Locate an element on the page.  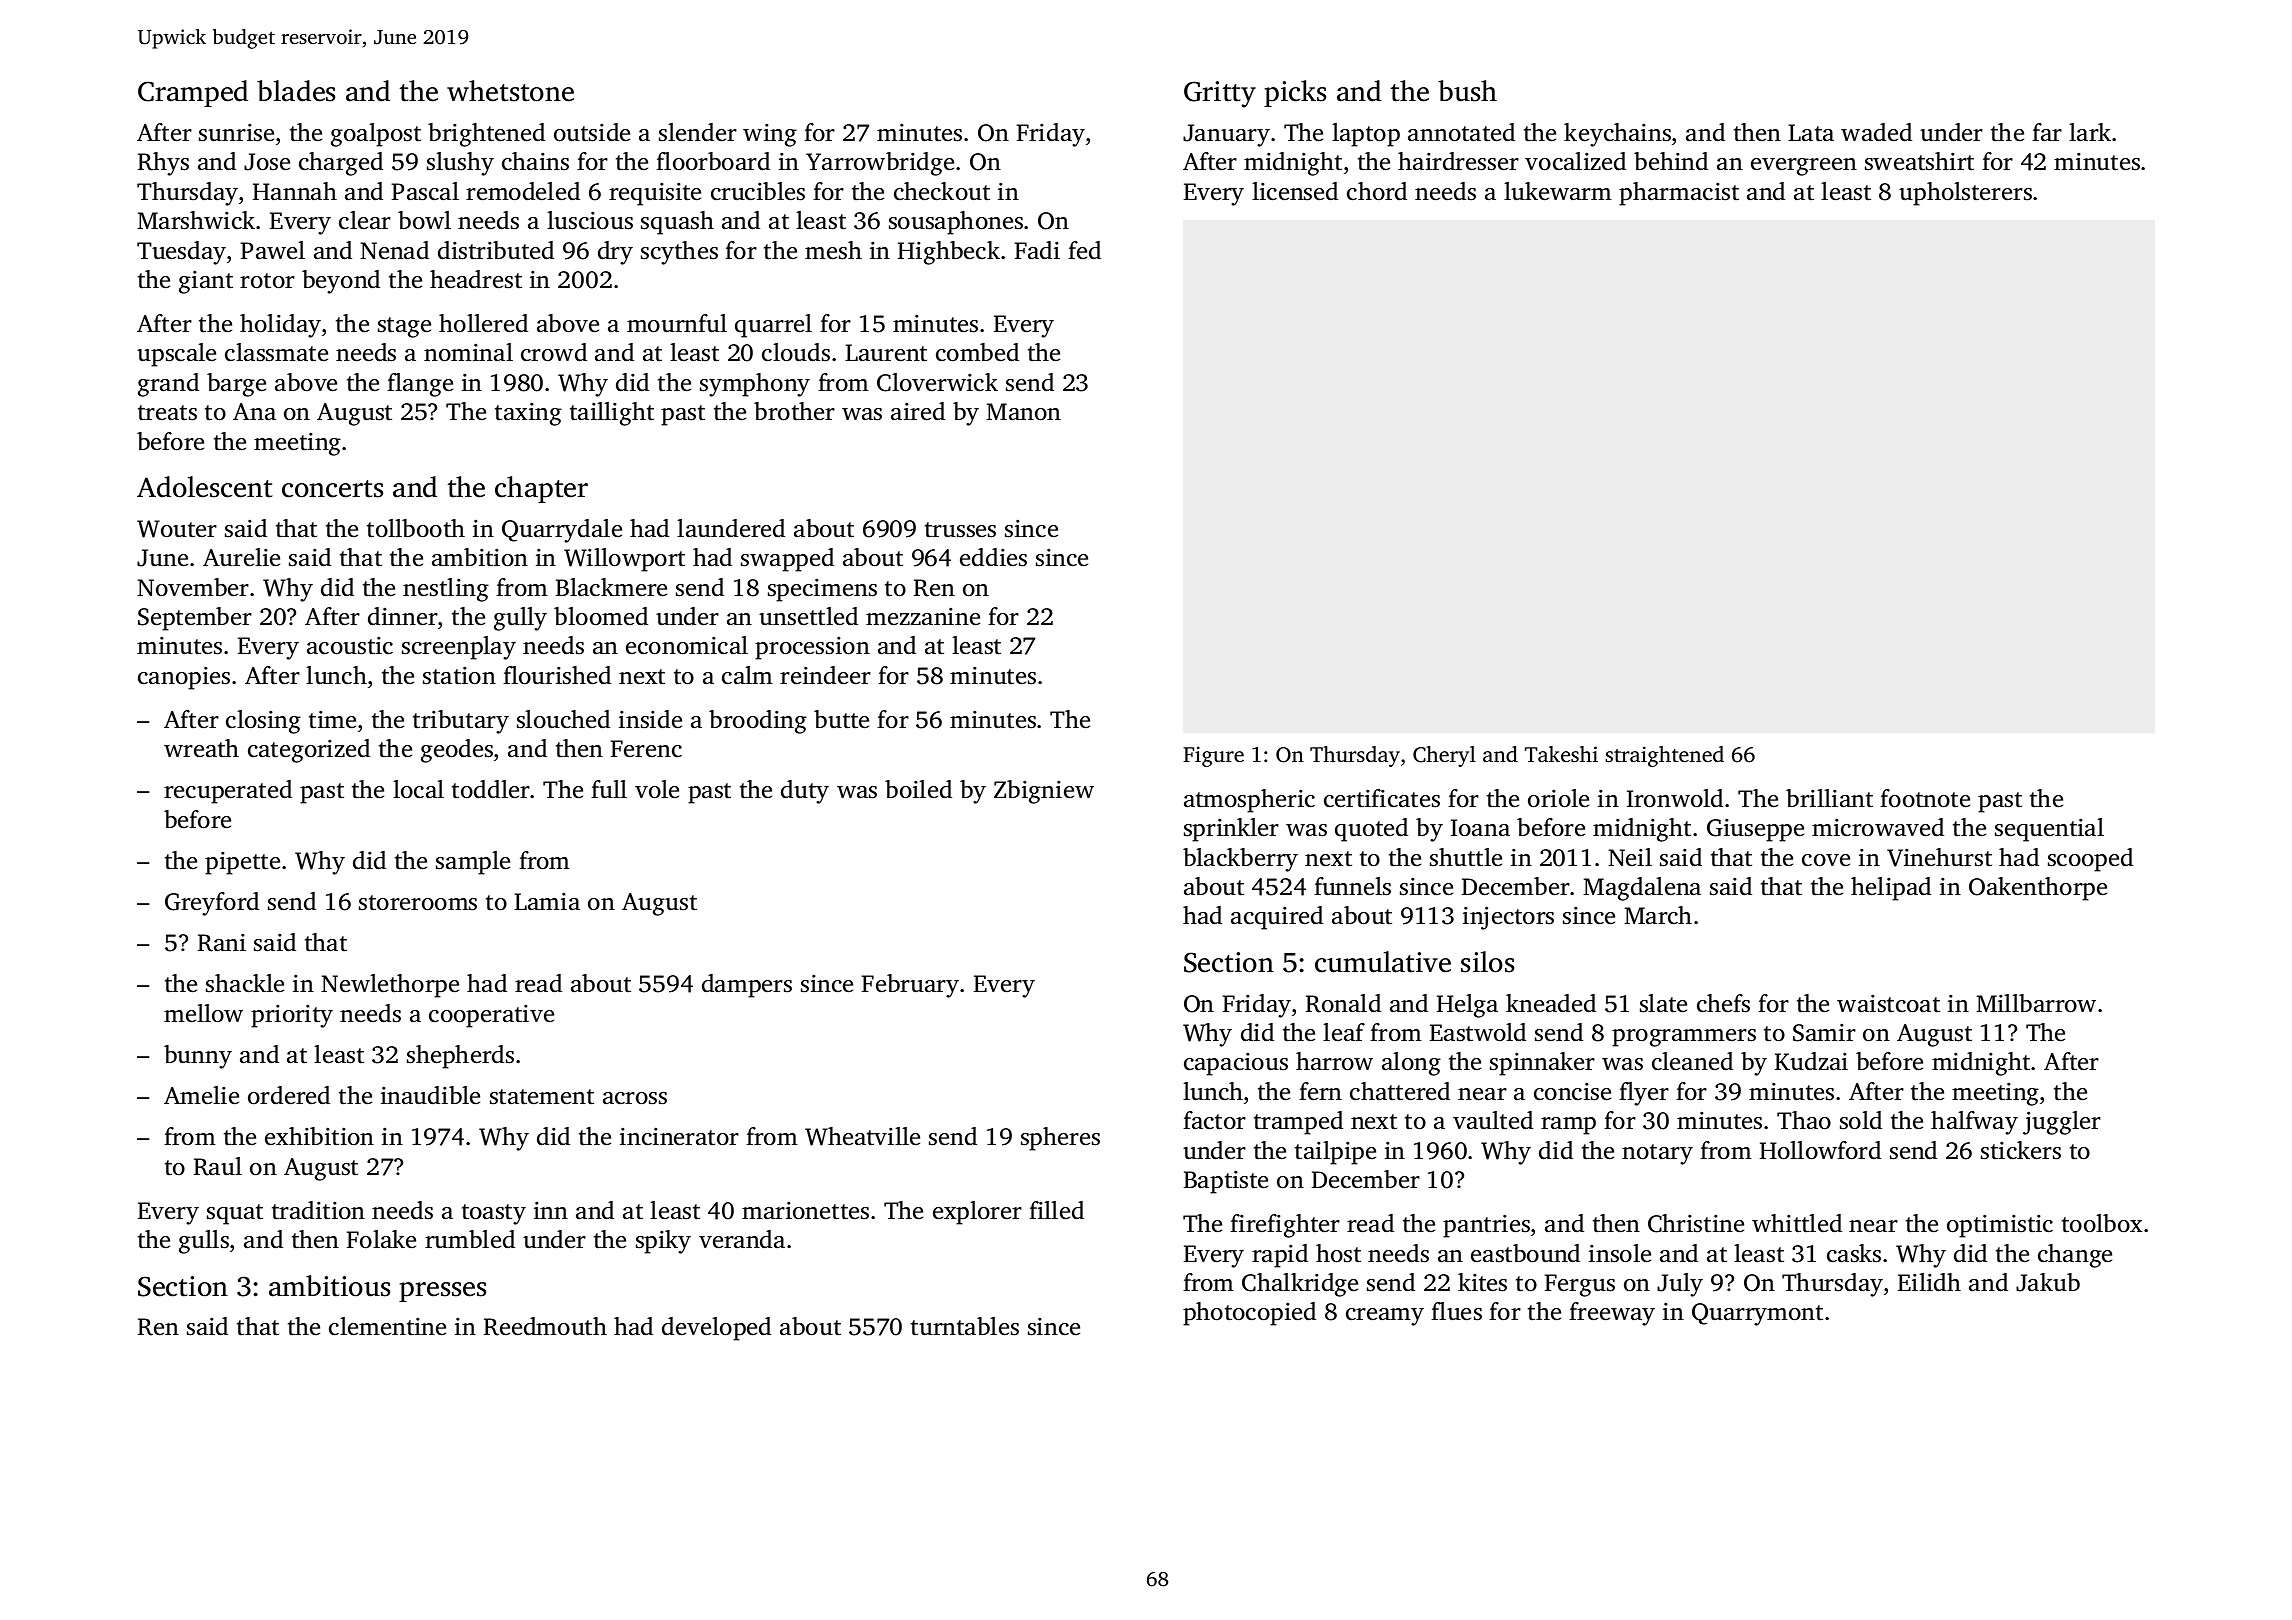
toolbox is located at coordinates (2102, 1223).
